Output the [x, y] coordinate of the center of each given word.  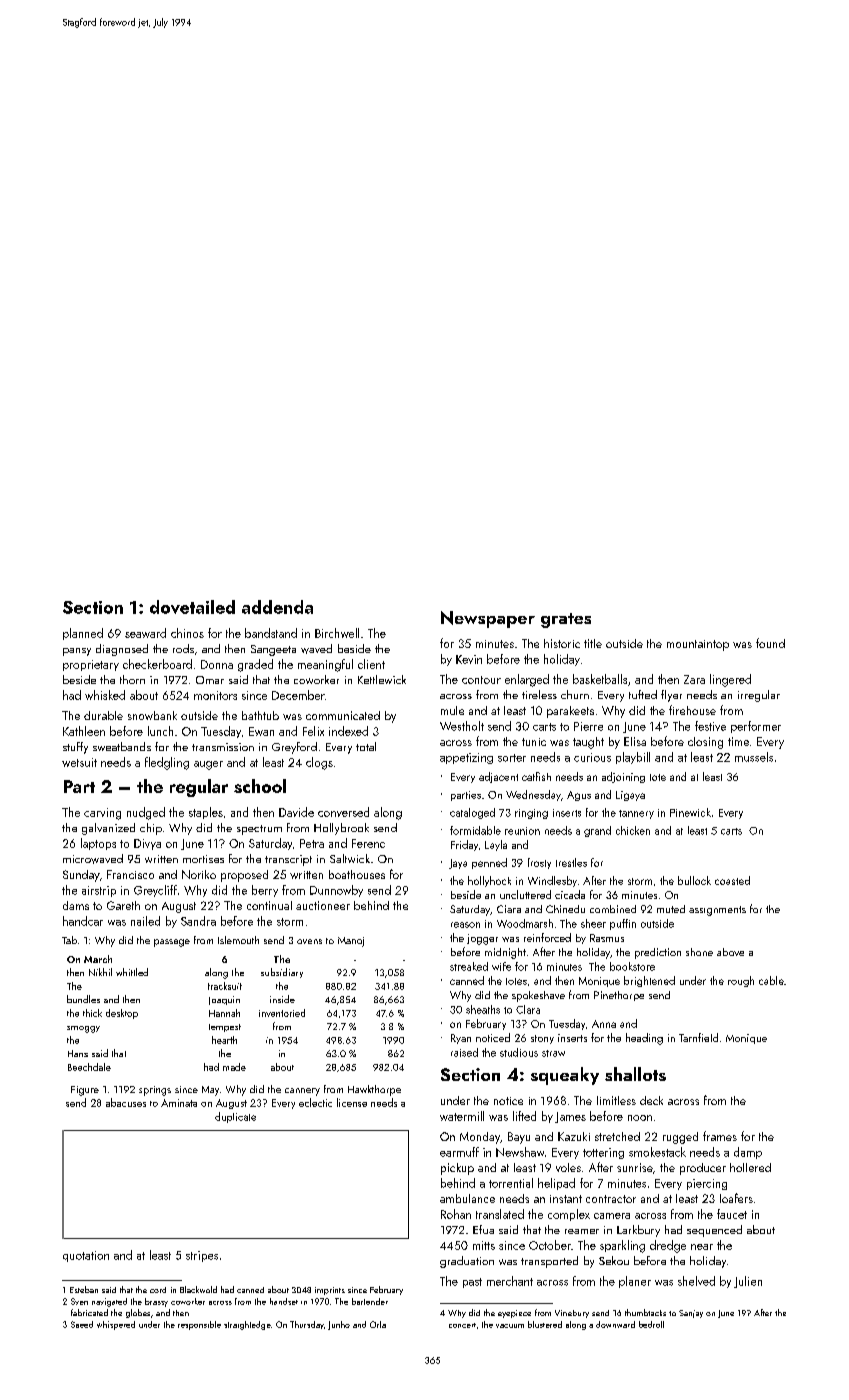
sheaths [483, 1009]
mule [452, 710]
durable [103, 715]
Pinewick [690, 812]
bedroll [651, 1324]
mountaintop [698, 645]
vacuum [510, 1326]
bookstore [632, 966]
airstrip [99, 891]
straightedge [247, 1325]
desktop [122, 1014]
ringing [531, 814]
